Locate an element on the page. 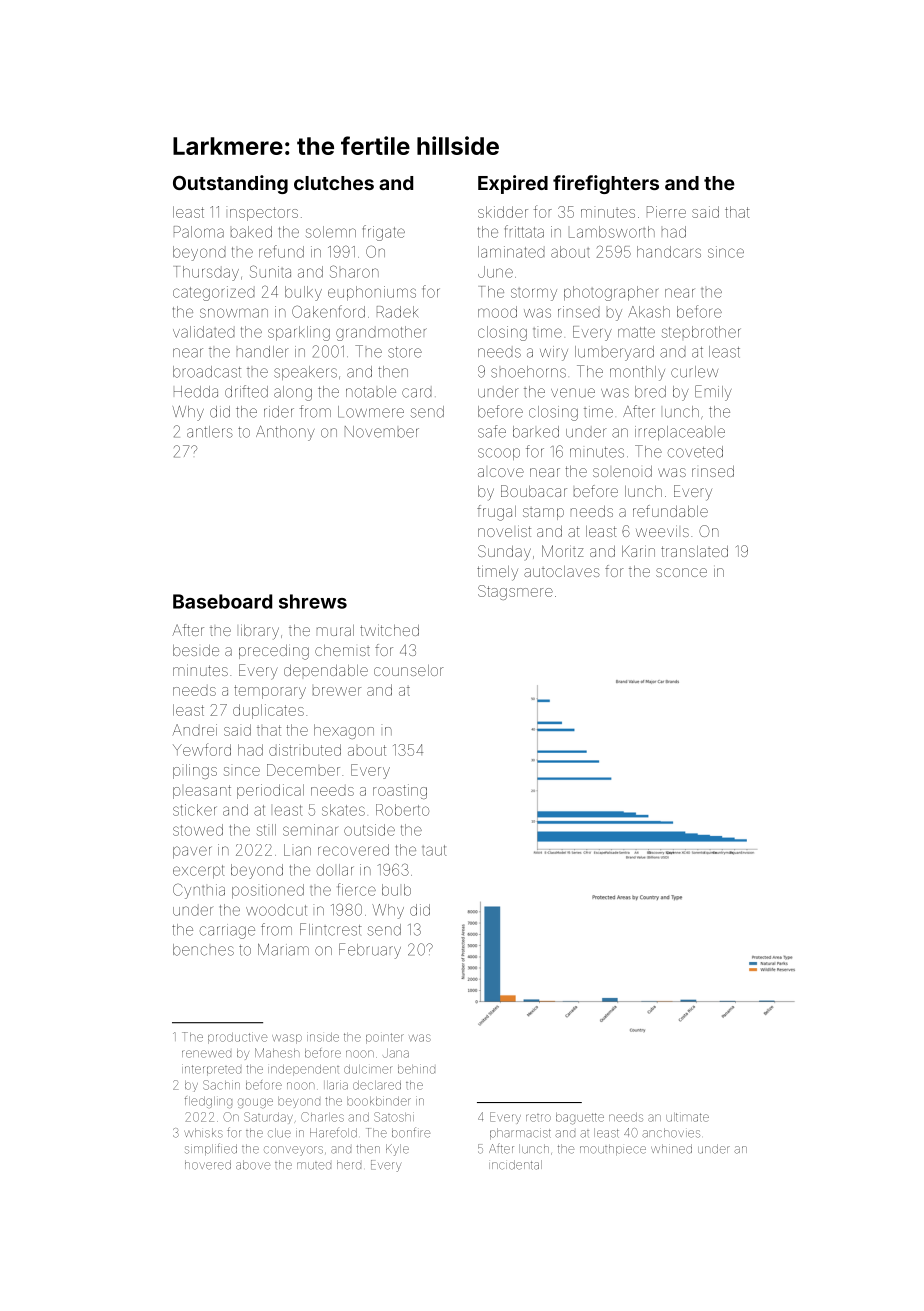  Outstanding is located at coordinates (230, 184).
